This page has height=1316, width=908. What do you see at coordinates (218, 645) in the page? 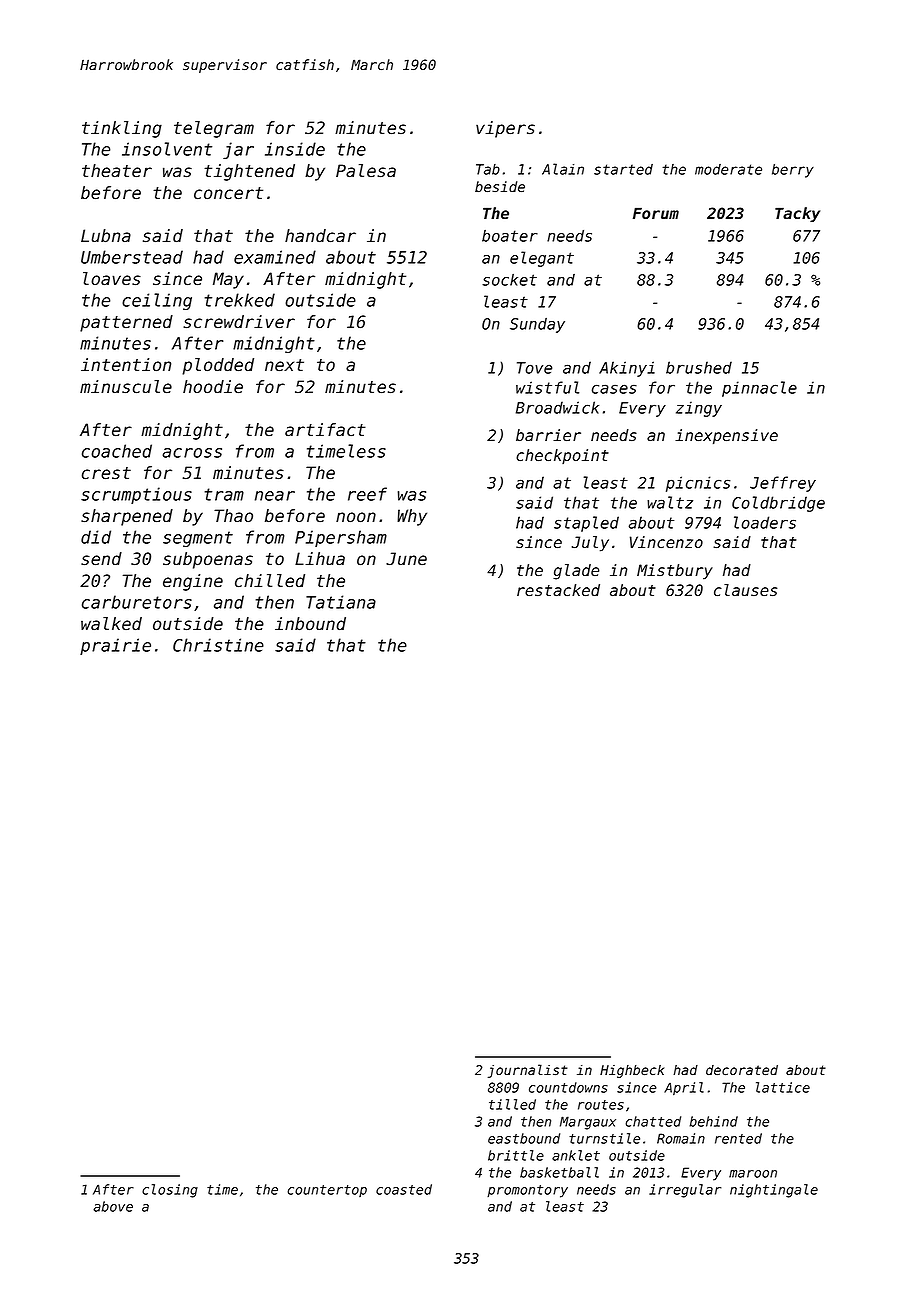
I see `Christine` at bounding box center [218, 645].
